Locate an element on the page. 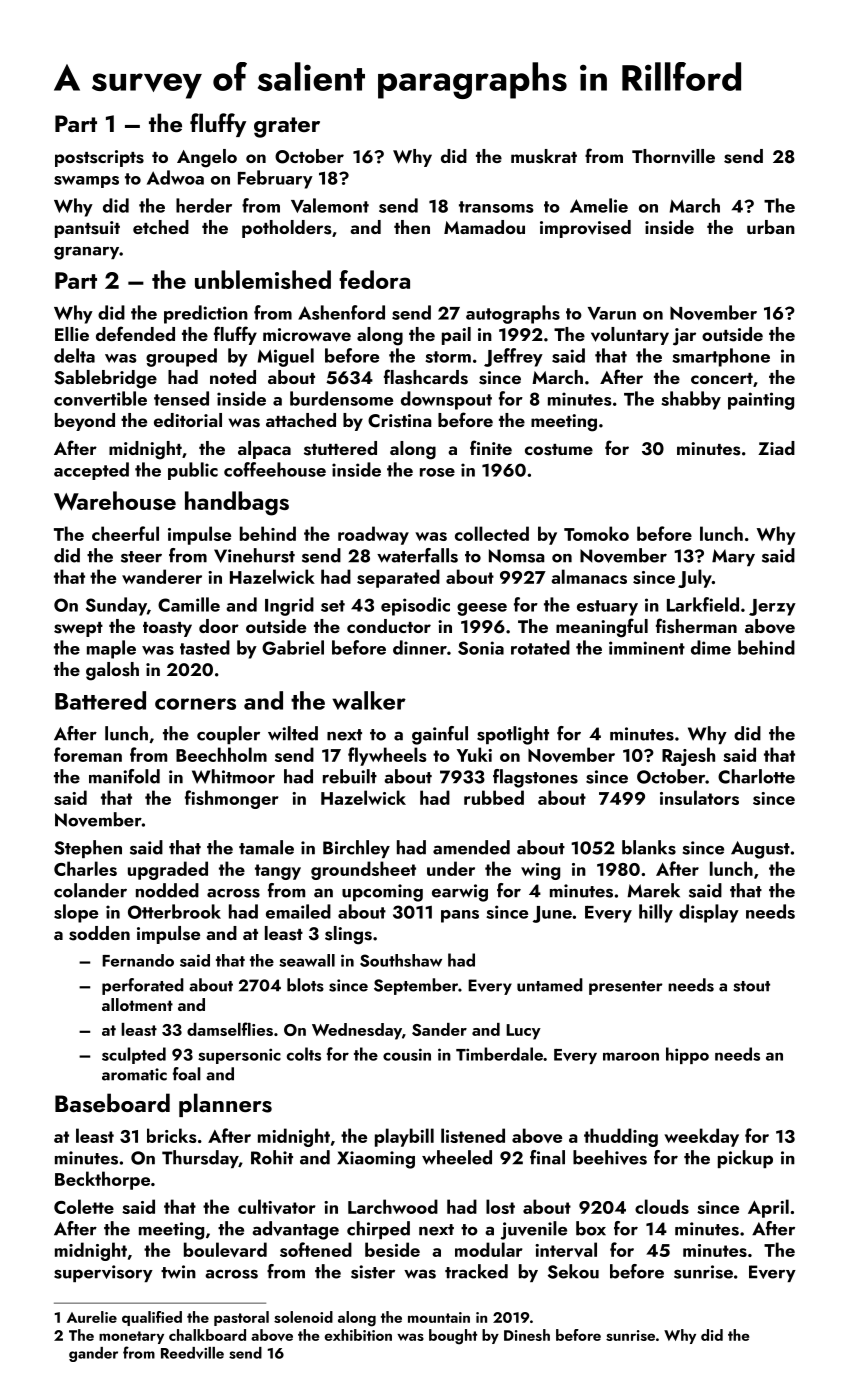  Angelo is located at coordinates (207, 158).
